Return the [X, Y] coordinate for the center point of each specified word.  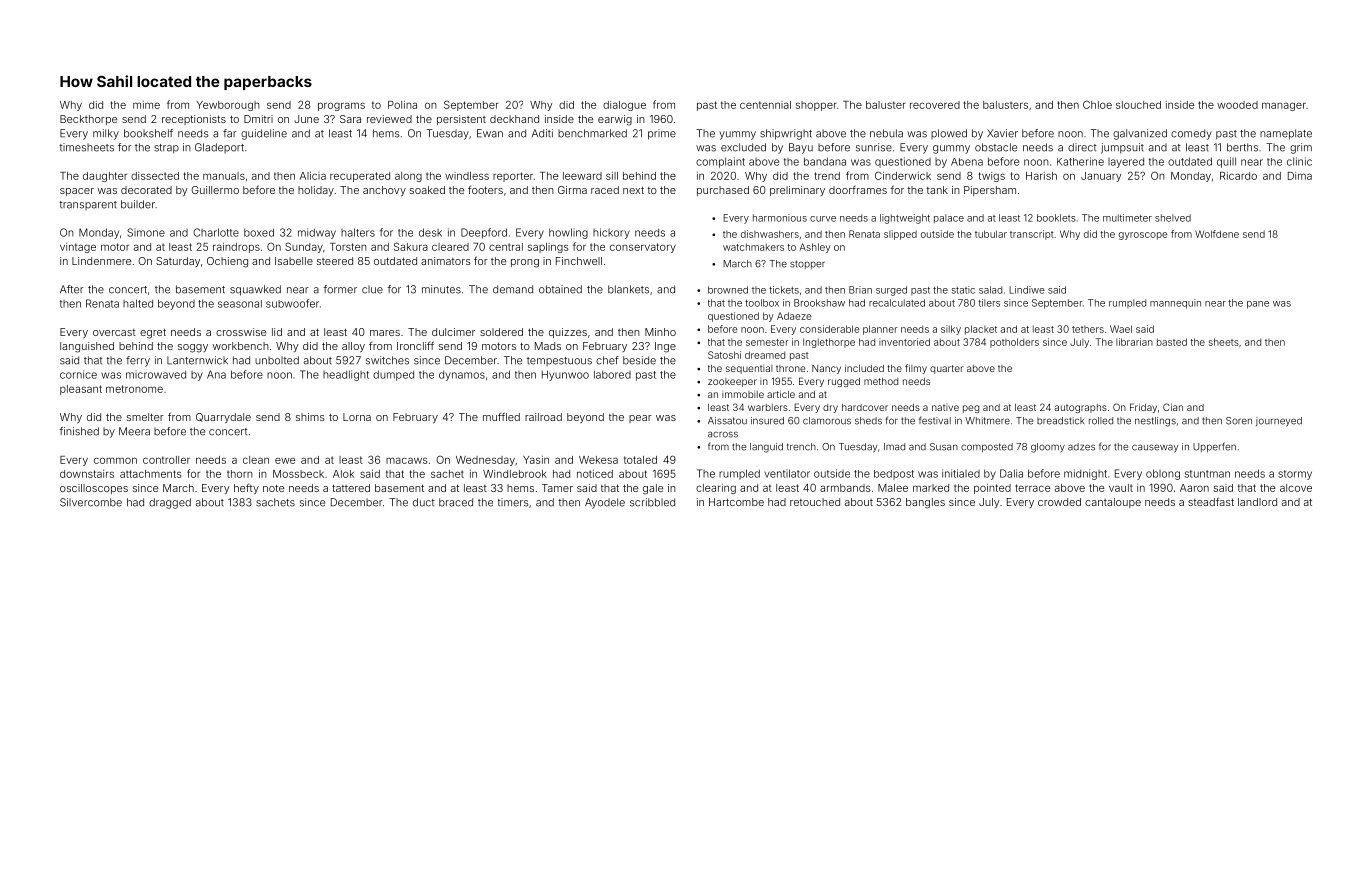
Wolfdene [1217, 234]
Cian [1173, 407]
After [72, 289]
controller [166, 460]
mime [146, 105]
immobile [743, 394]
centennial [765, 105]
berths [1242, 147]
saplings [548, 248]
